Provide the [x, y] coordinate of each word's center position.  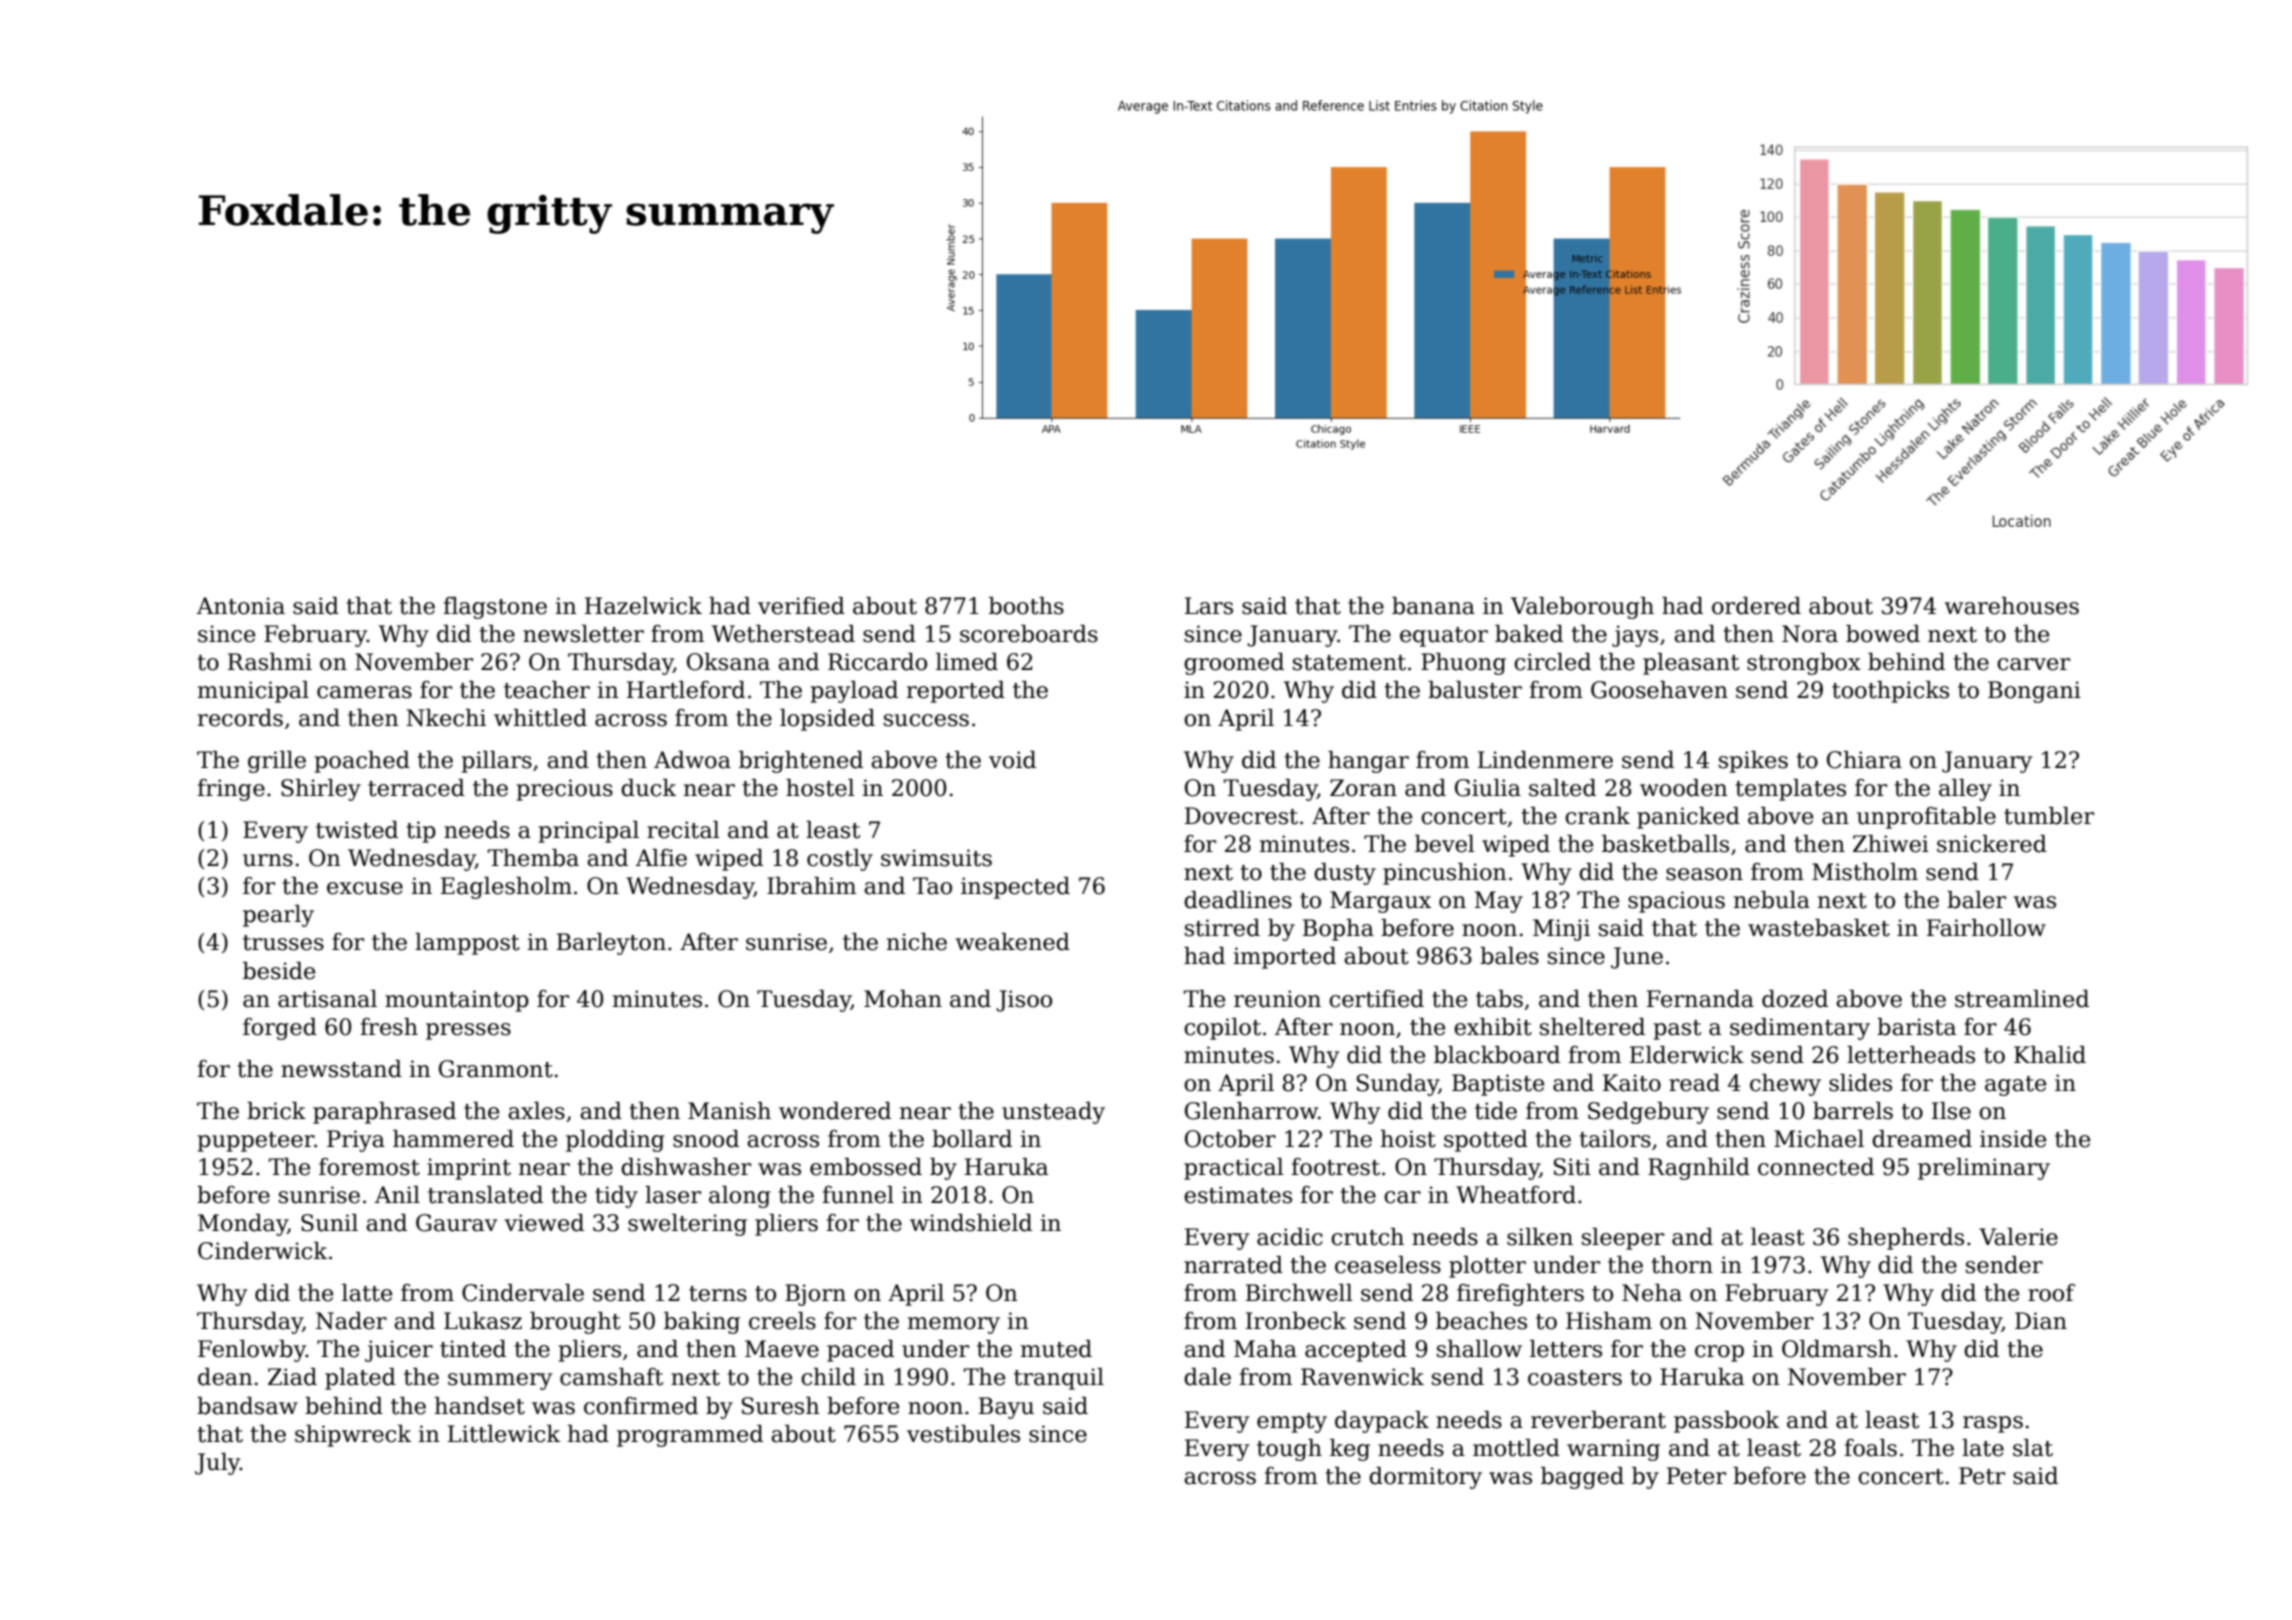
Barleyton [611, 944]
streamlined [2022, 999]
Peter [1696, 1476]
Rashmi [270, 662]
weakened [1013, 942]
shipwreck [353, 1436]
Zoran [1363, 788]
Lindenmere [1545, 760]
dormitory [1425, 1478]
